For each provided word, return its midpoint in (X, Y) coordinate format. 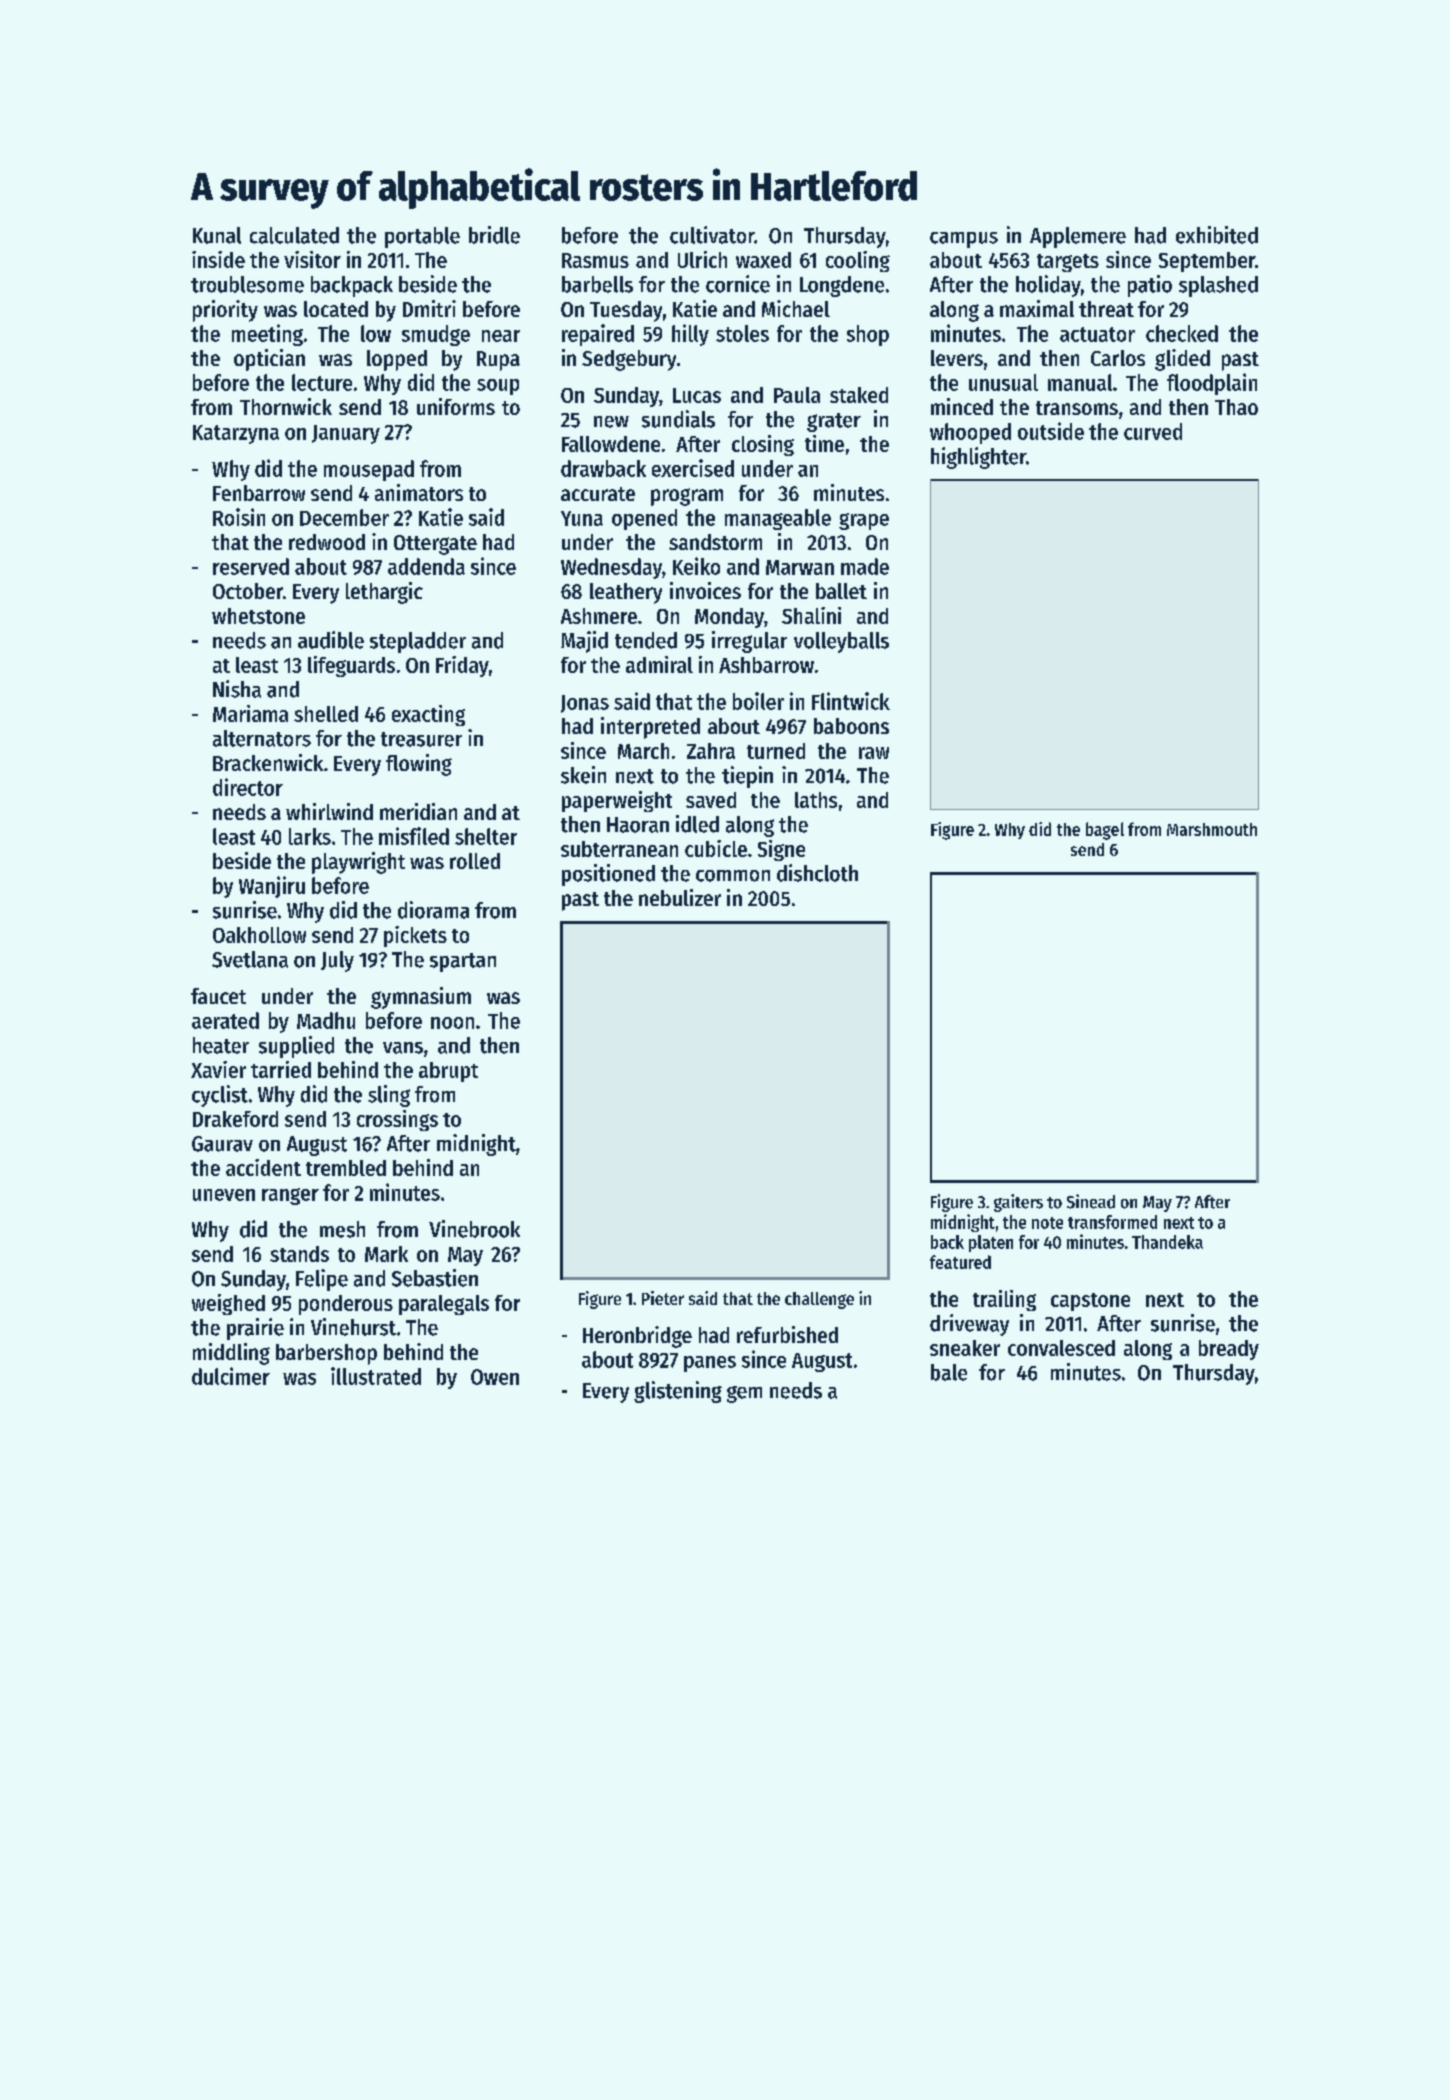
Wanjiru (272, 887)
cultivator (712, 235)
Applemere (1078, 237)
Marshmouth (1212, 829)
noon (452, 1023)
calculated (294, 235)
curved (1153, 431)
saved (711, 800)
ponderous (346, 1305)
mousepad (369, 470)
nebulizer (680, 897)
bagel (1105, 831)
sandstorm (715, 542)
